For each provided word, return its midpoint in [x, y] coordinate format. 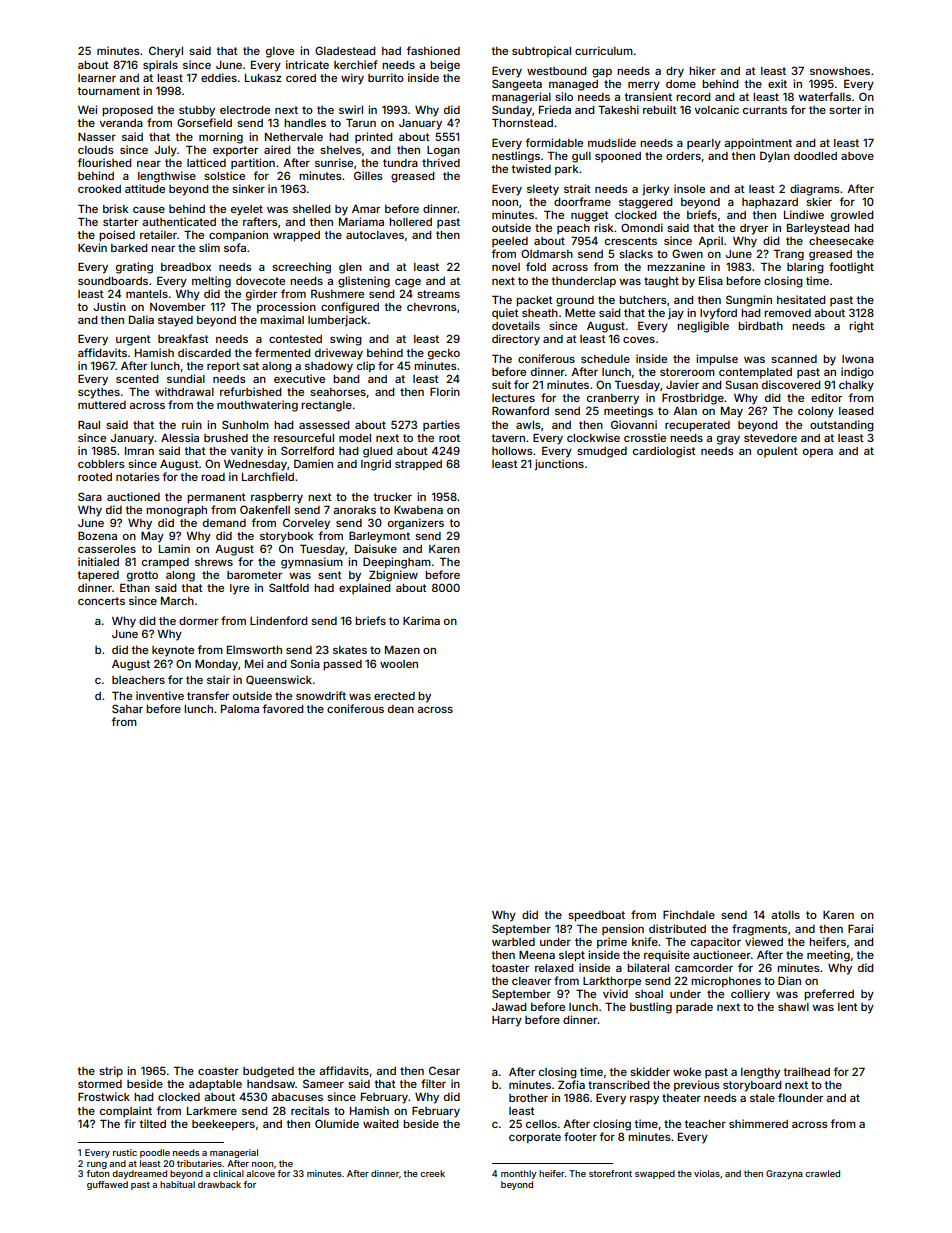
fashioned [433, 50]
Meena [537, 955]
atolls [785, 915]
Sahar [127, 708]
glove [280, 52]
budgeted [268, 1072]
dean [401, 709]
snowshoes [840, 71]
